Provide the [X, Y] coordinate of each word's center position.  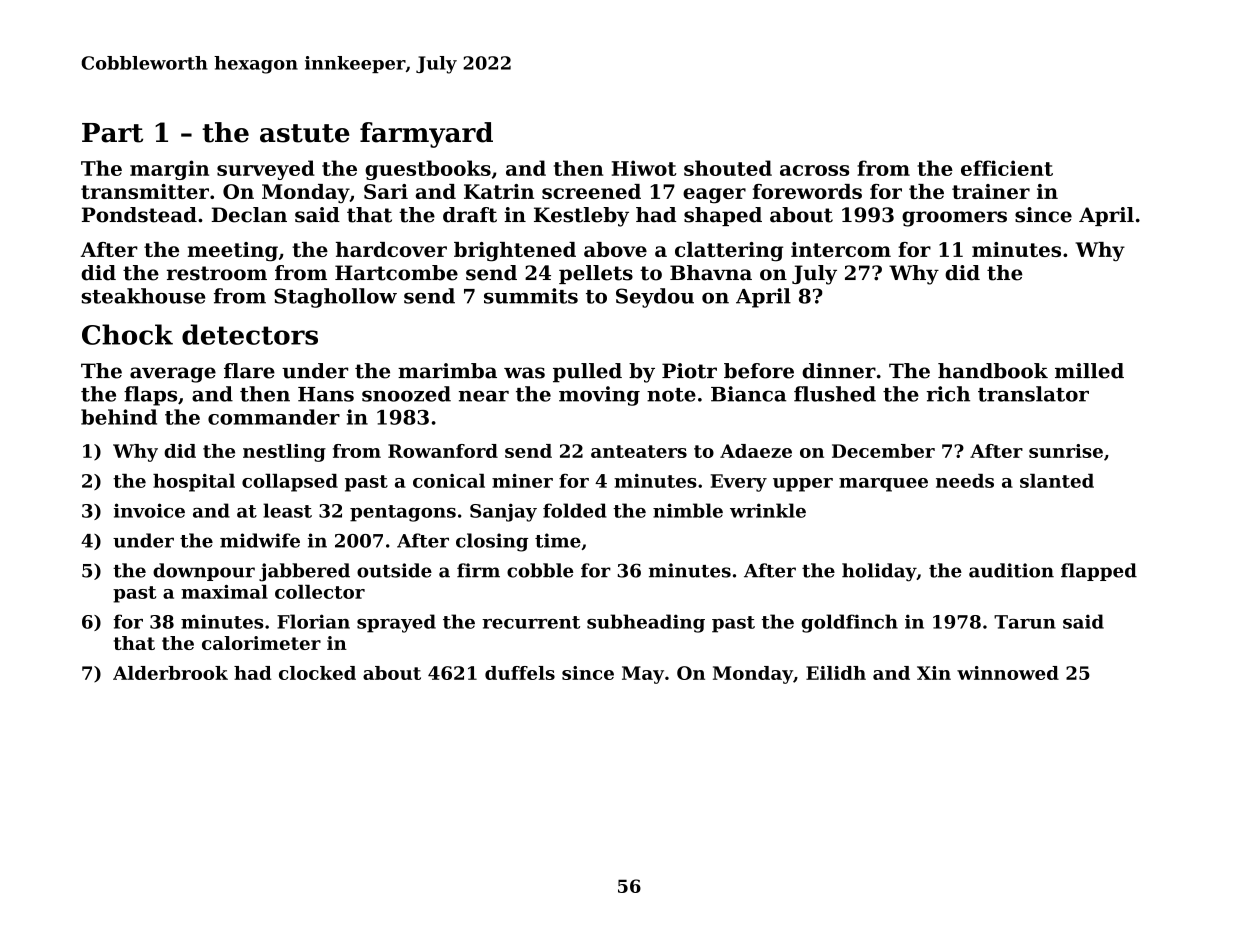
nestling [284, 453]
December [883, 451]
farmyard [426, 135]
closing [492, 542]
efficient [1007, 168]
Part [112, 133]
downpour [204, 572]
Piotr [689, 371]
